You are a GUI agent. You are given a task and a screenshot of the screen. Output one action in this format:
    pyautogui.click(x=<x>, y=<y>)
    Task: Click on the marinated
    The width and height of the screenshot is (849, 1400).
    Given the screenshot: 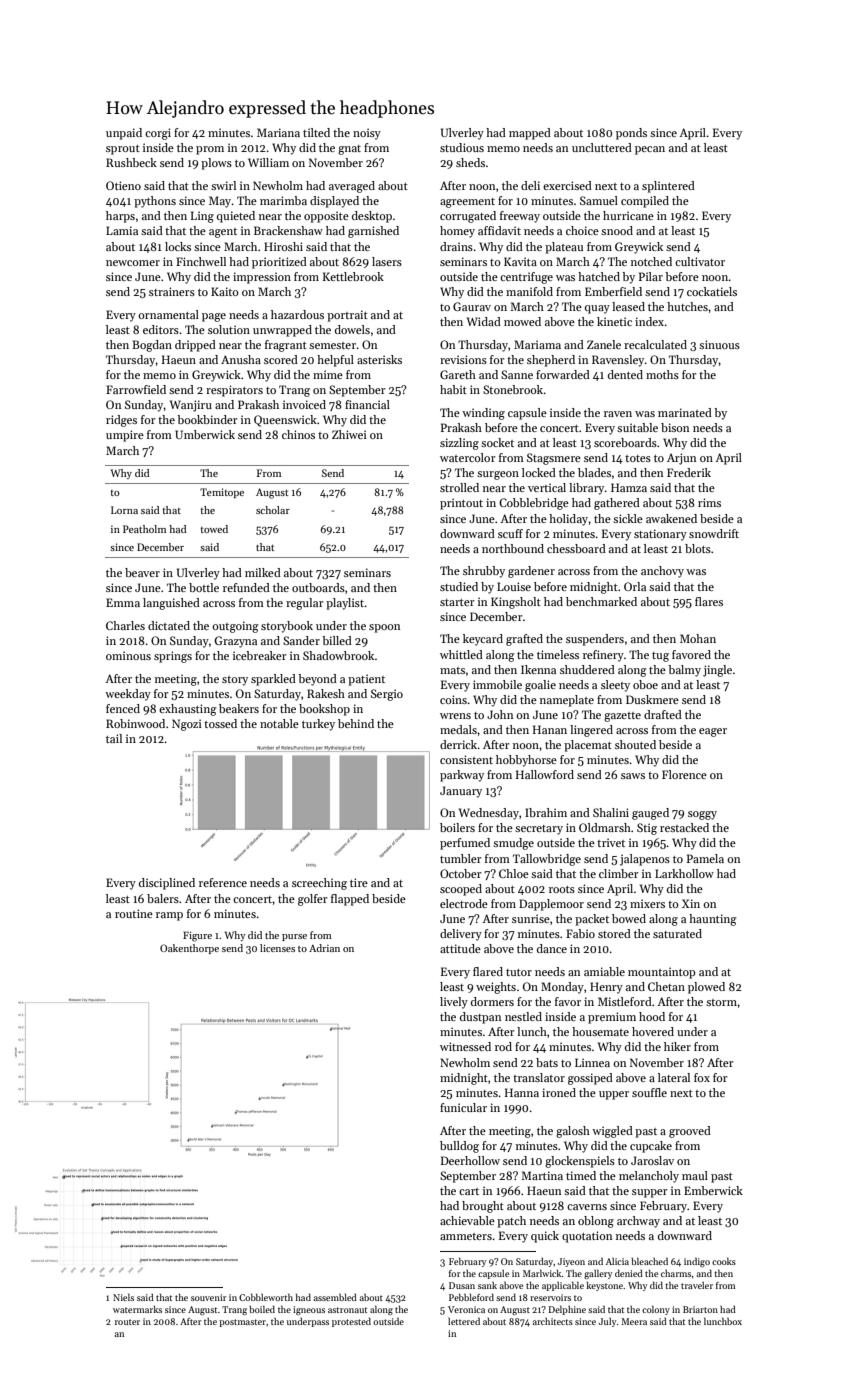 What is the action you would take?
    pyautogui.click(x=685, y=412)
